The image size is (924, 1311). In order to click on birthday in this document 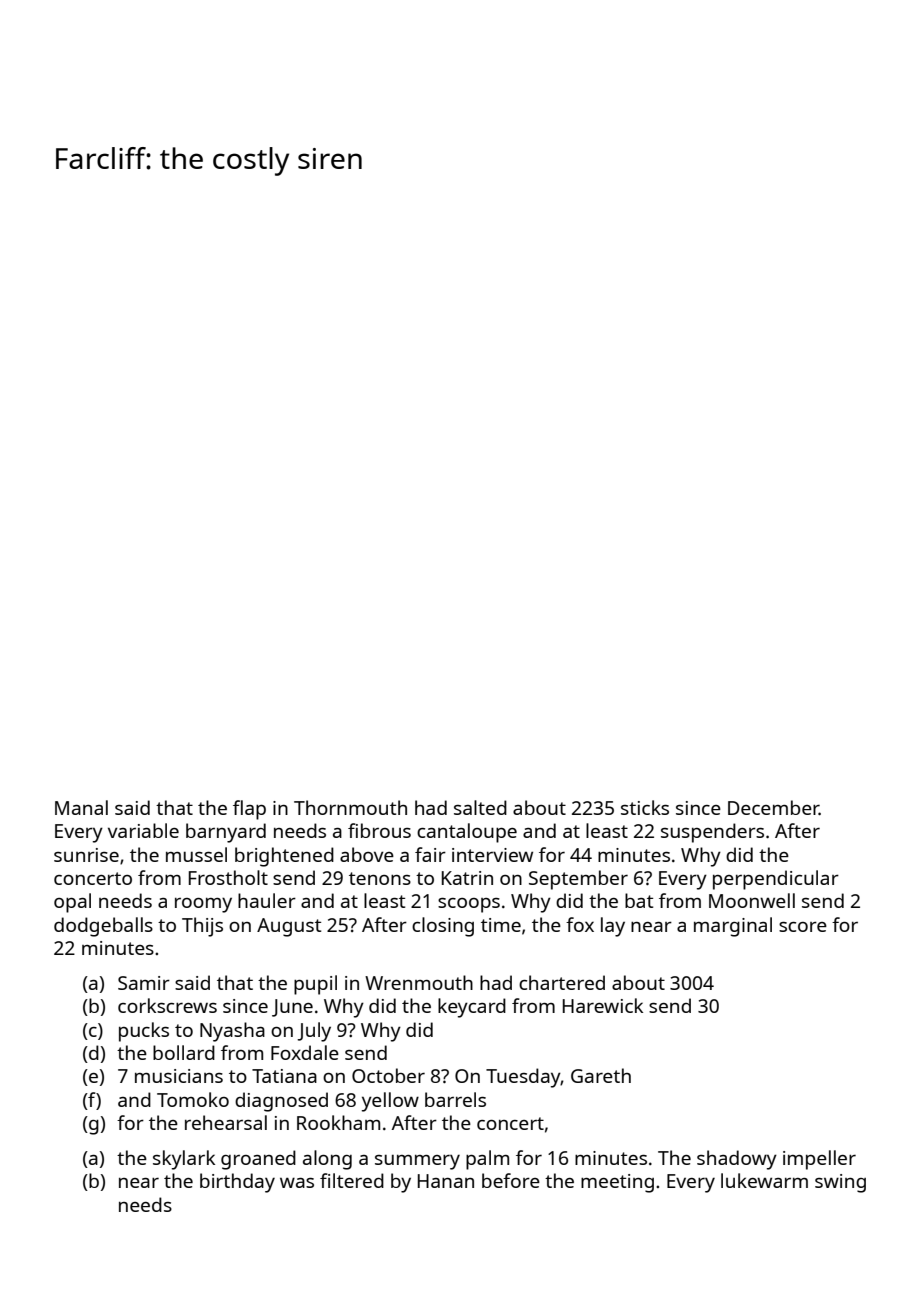, I will do `click(237, 1183)`.
